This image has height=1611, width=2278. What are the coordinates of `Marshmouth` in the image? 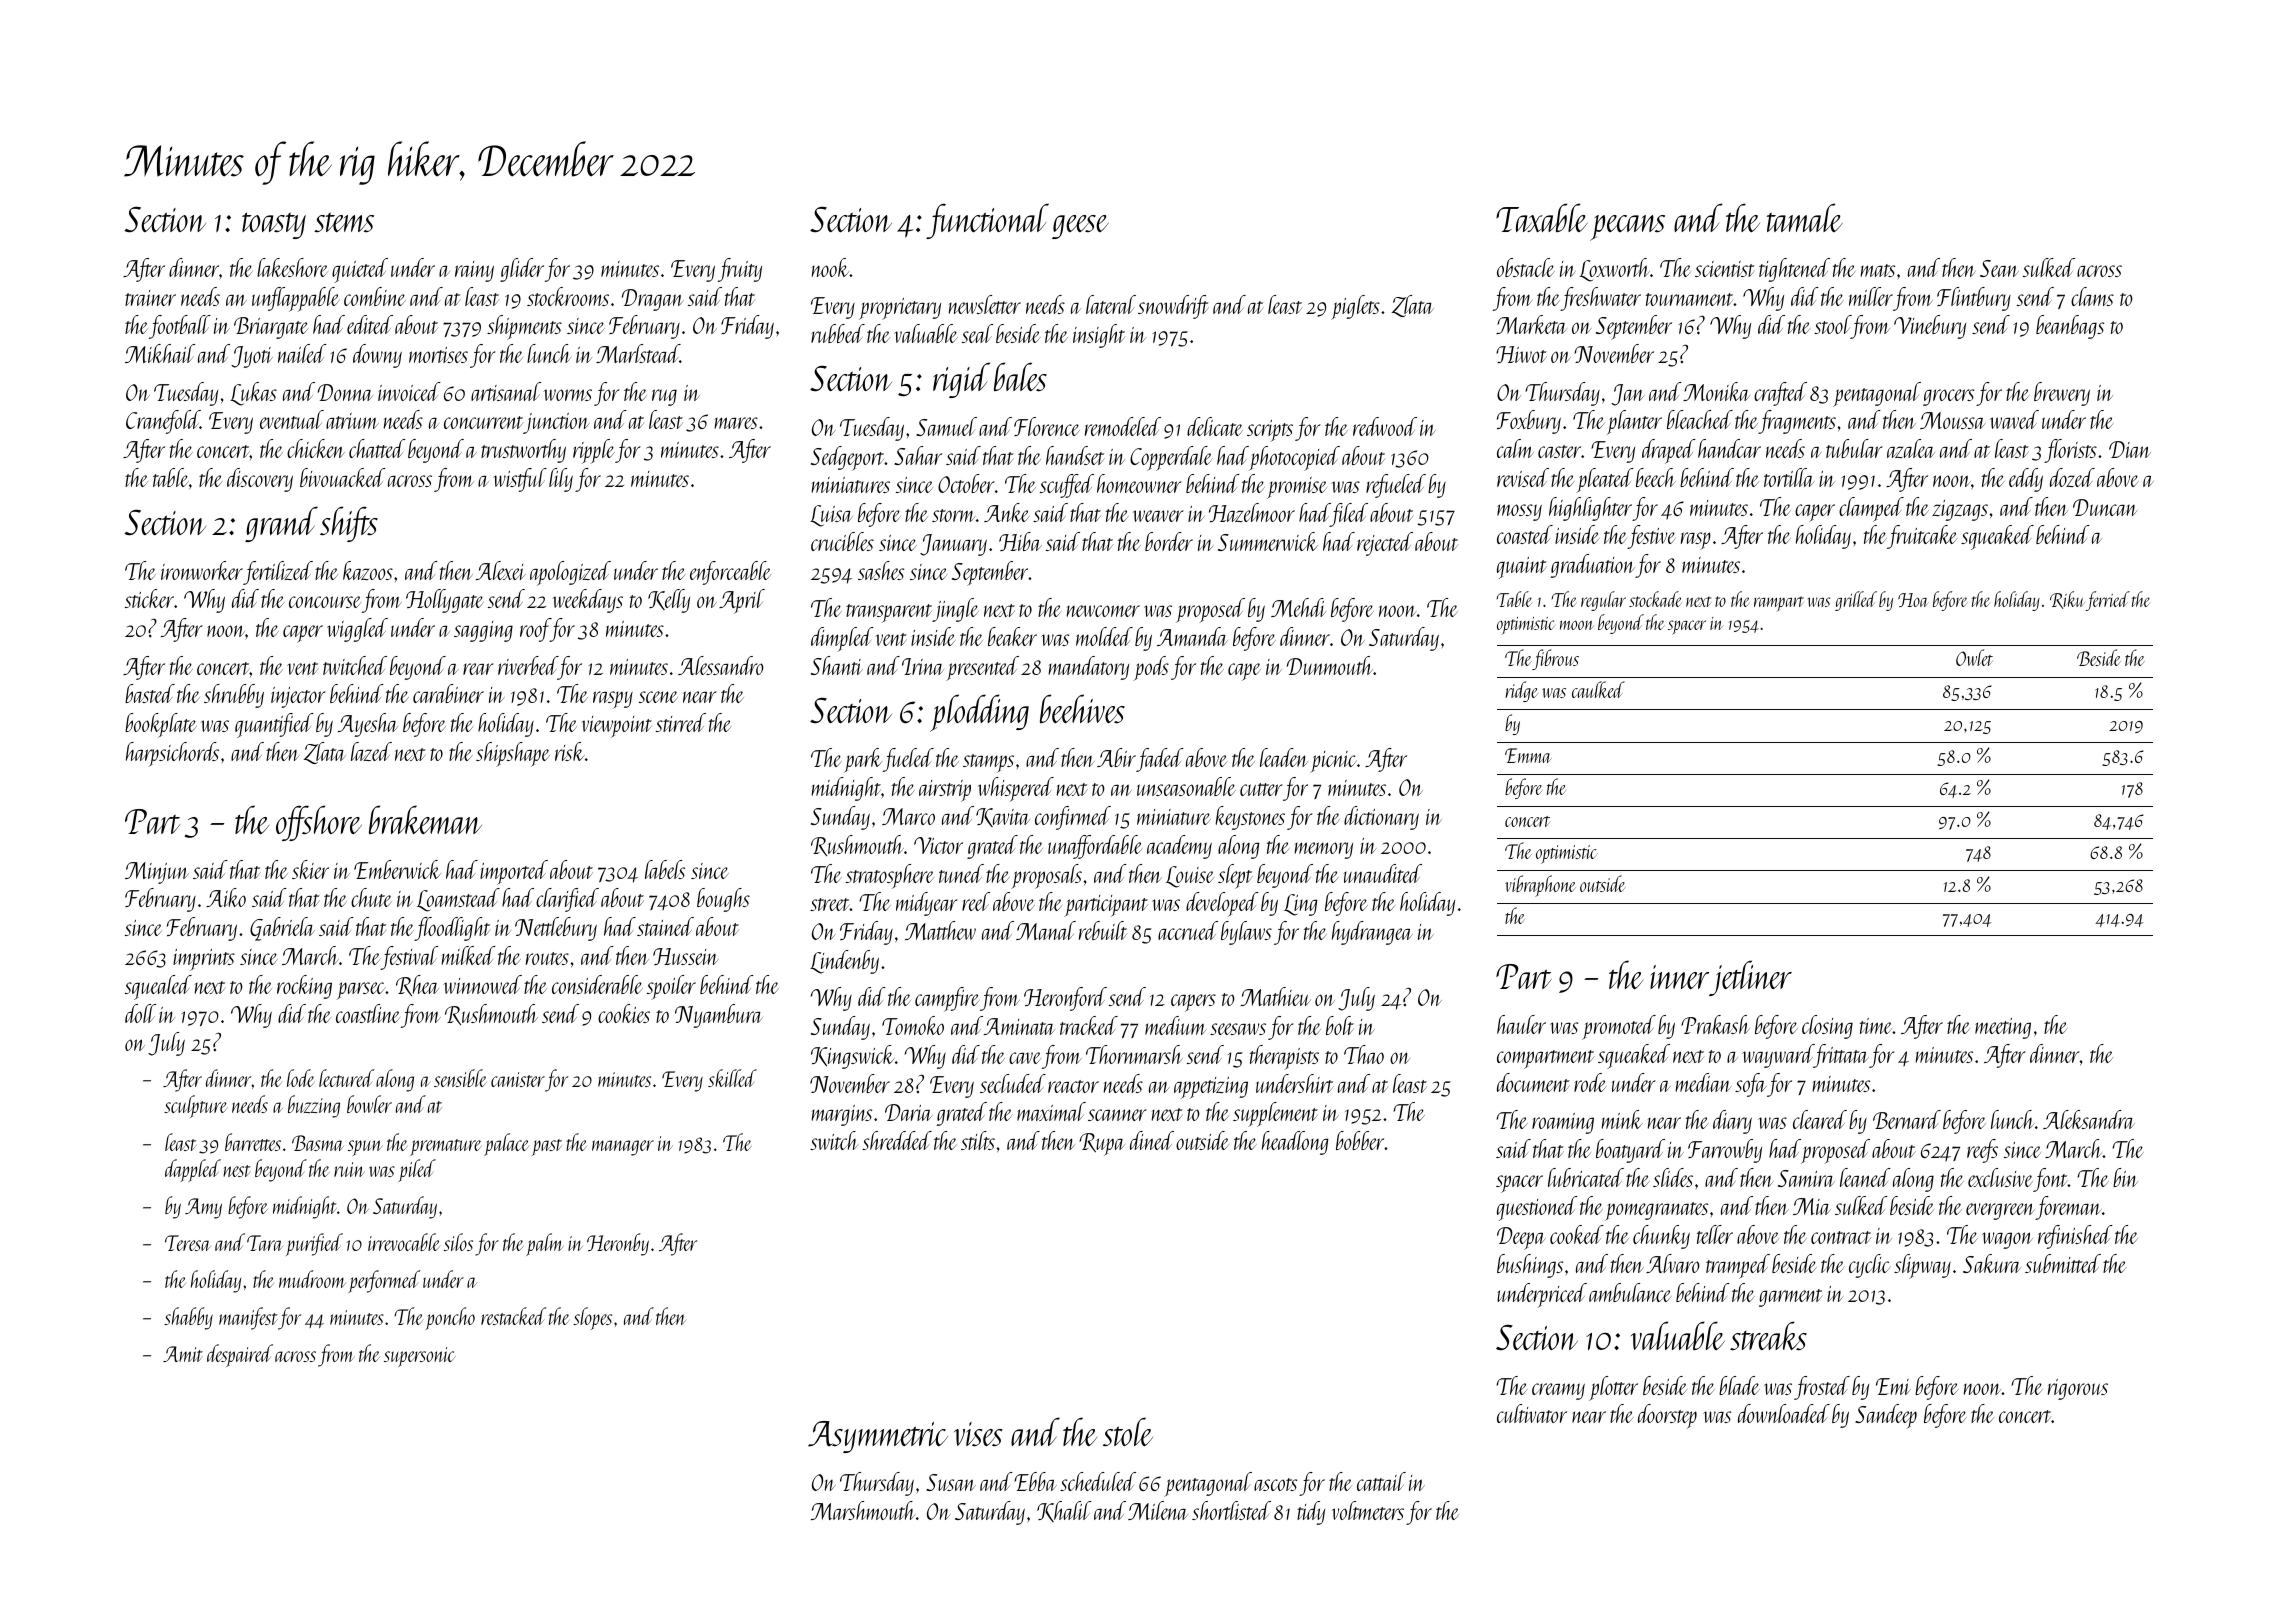 It's located at (863, 1510).
